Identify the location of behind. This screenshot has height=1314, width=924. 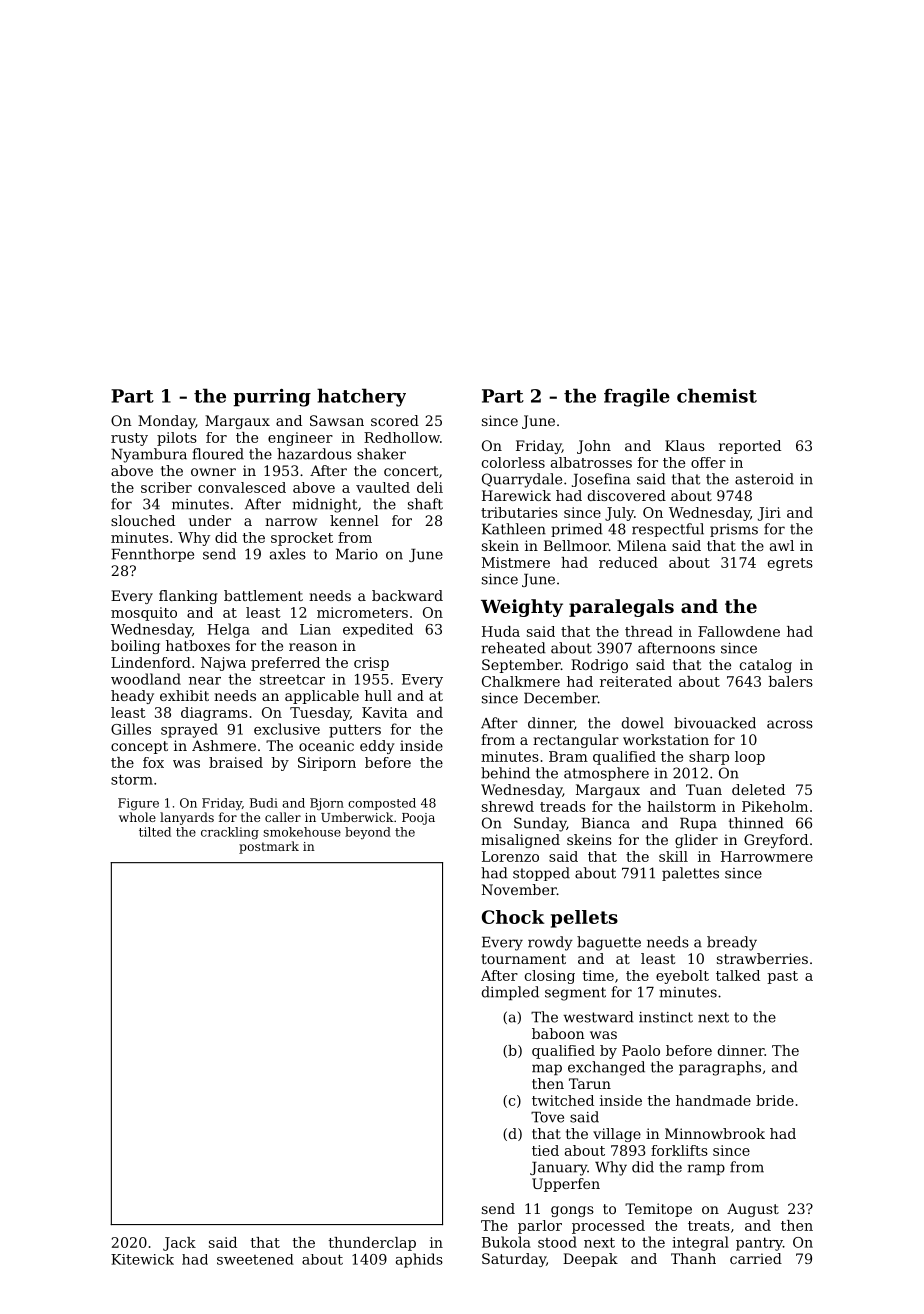
(505, 773).
